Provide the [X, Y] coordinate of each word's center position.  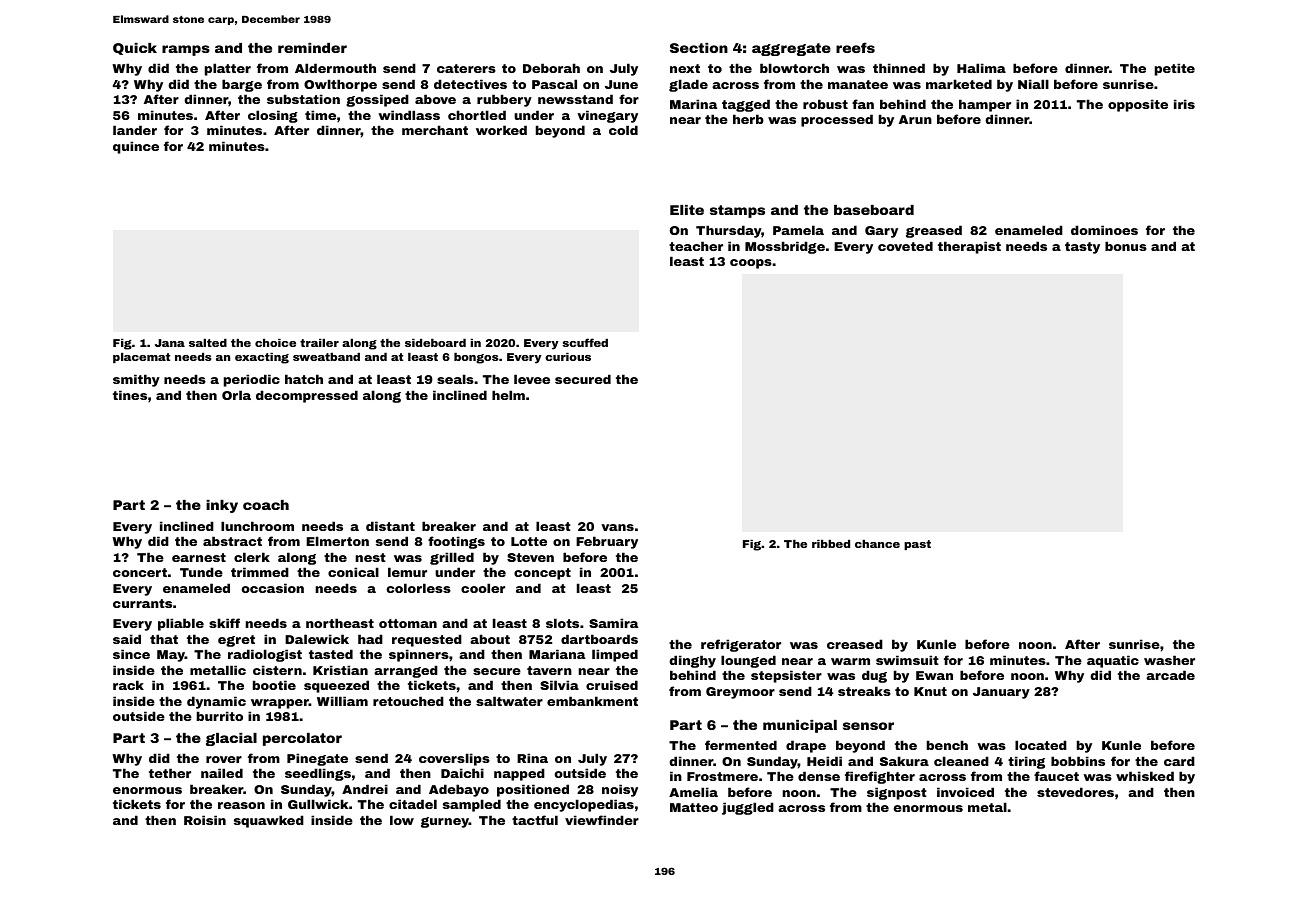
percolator [302, 739]
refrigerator [741, 645]
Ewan [934, 675]
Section [699, 48]
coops [751, 264]
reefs [855, 47]
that [164, 639]
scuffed [585, 342]
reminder [312, 48]
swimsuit [907, 660]
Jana [170, 343]
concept [542, 574]
